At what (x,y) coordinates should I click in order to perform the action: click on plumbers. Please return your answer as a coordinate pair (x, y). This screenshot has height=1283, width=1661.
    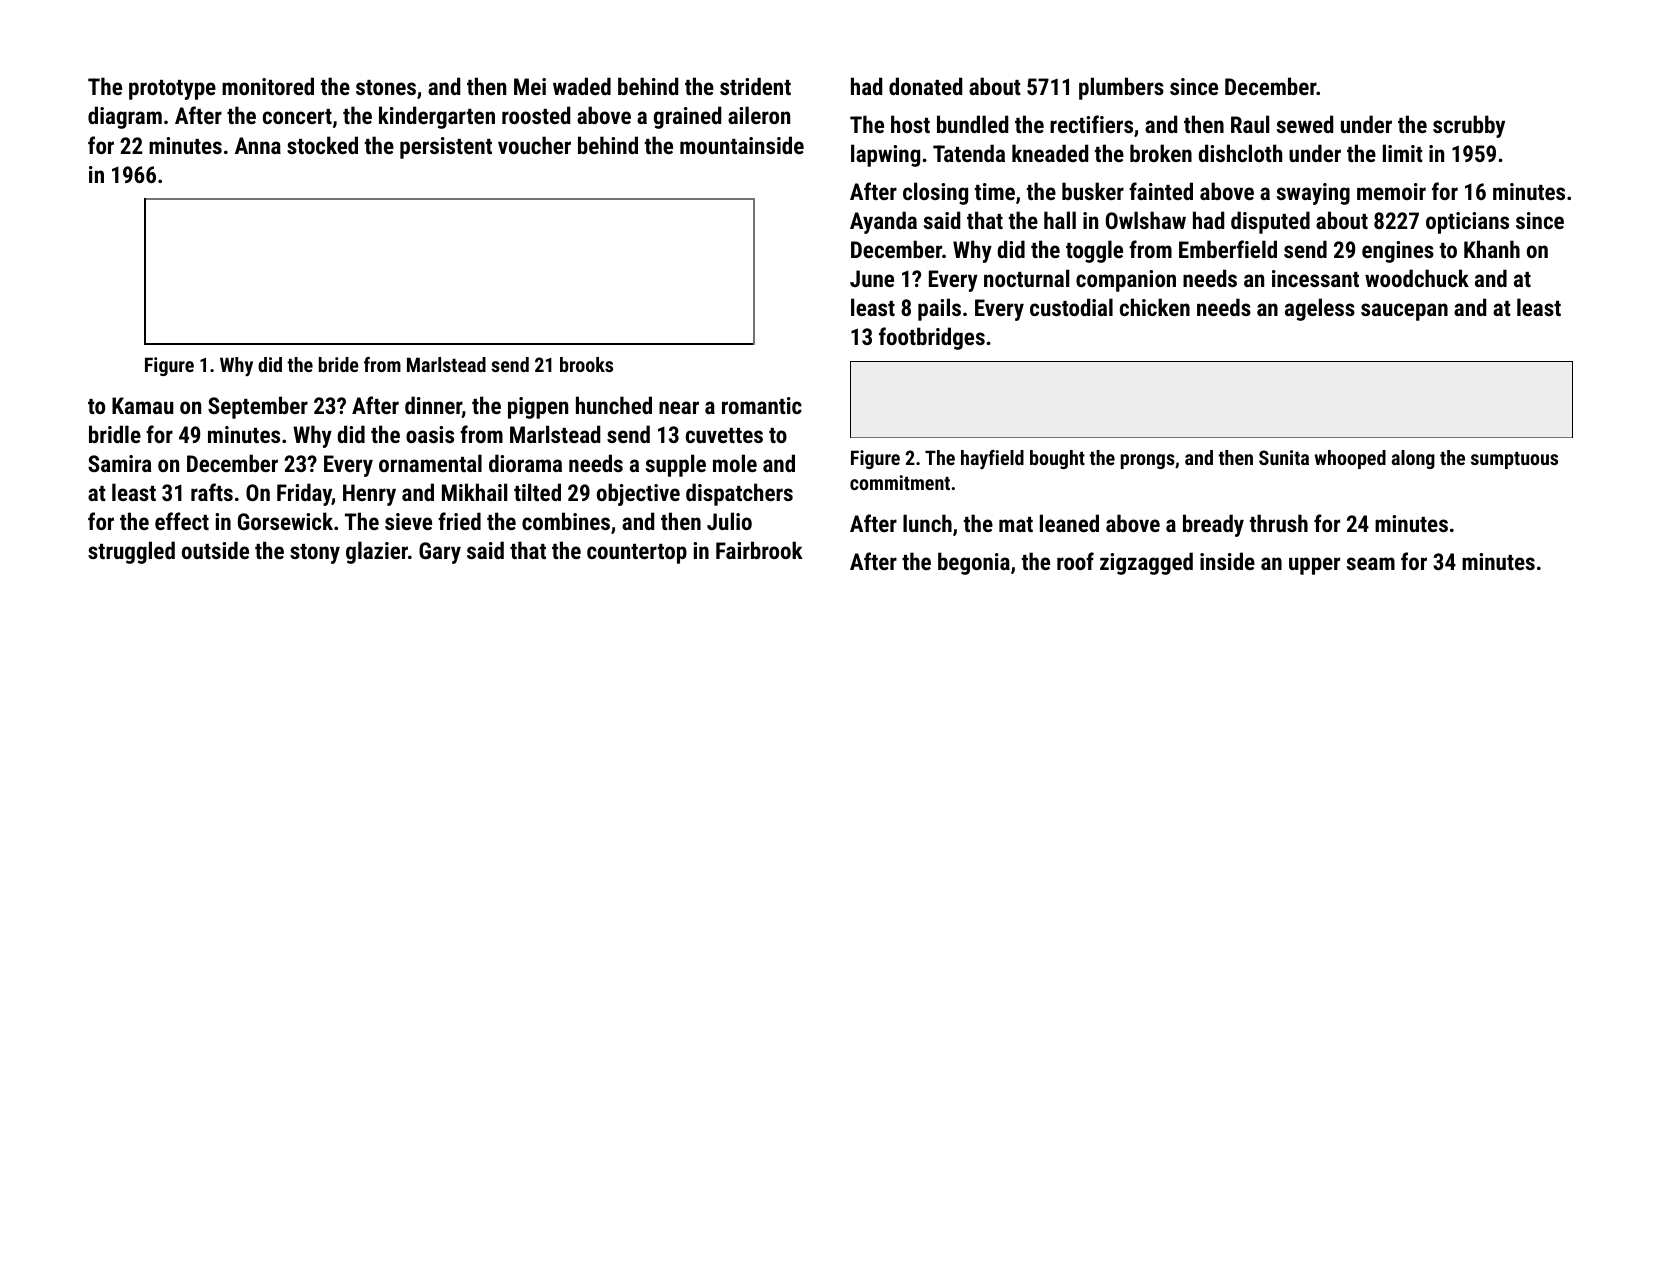
    Looking at the image, I should click on (1121, 88).
